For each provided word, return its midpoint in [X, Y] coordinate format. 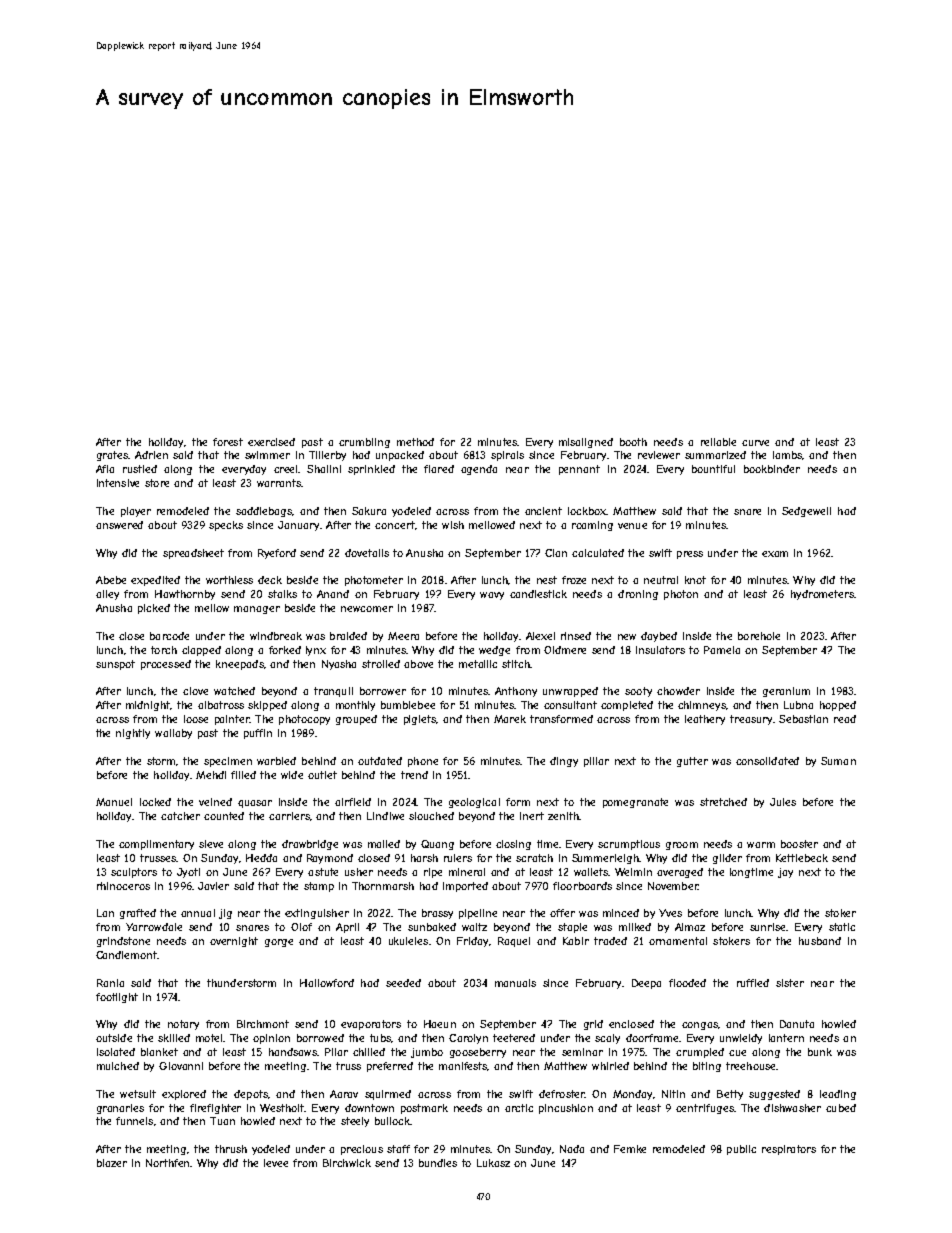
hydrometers [822, 595]
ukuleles [408, 941]
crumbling [364, 443]
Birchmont [263, 1024]
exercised [271, 442]
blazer [112, 1163]
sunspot [115, 665]
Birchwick [347, 1163]
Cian [556, 553]
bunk [820, 1052]
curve [755, 443]
